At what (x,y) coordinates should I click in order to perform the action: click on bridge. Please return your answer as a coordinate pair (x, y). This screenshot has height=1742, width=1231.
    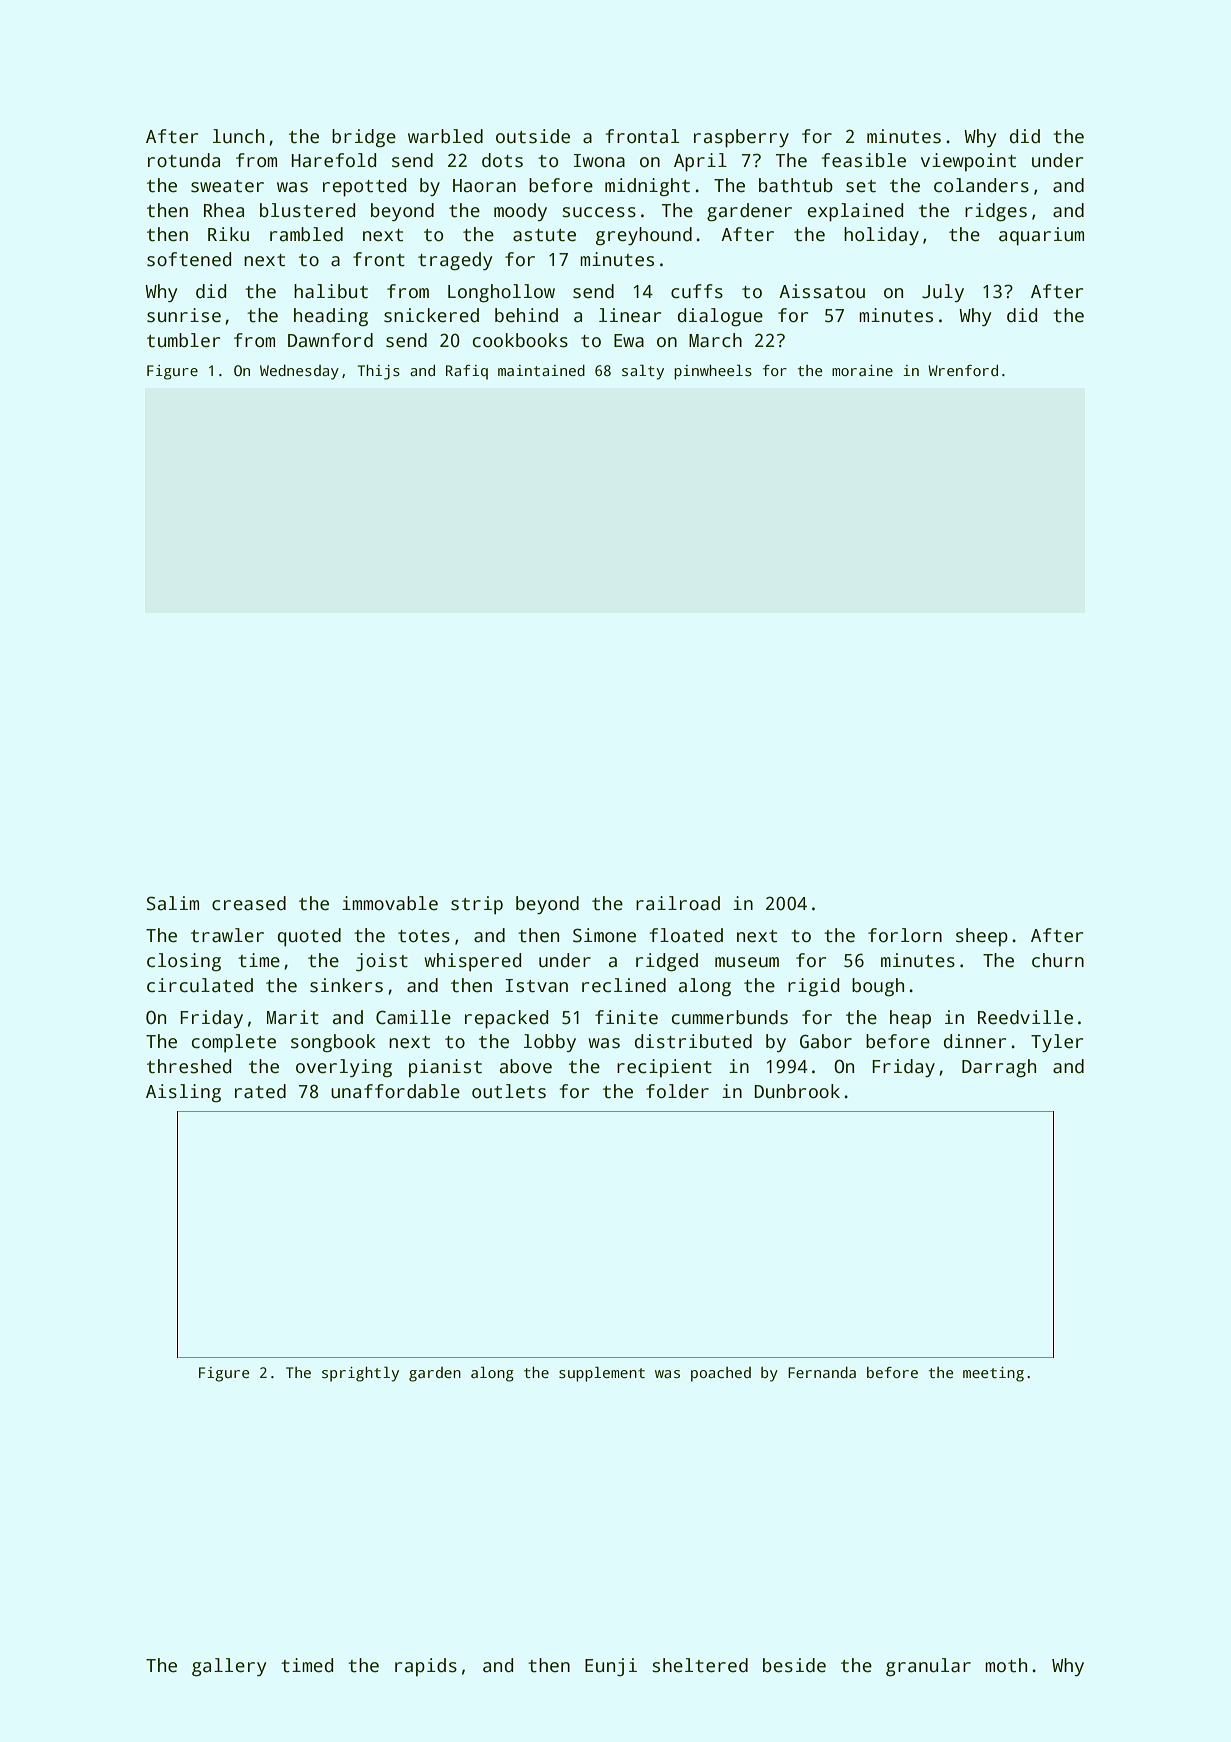
    Looking at the image, I should click on (364, 138).
